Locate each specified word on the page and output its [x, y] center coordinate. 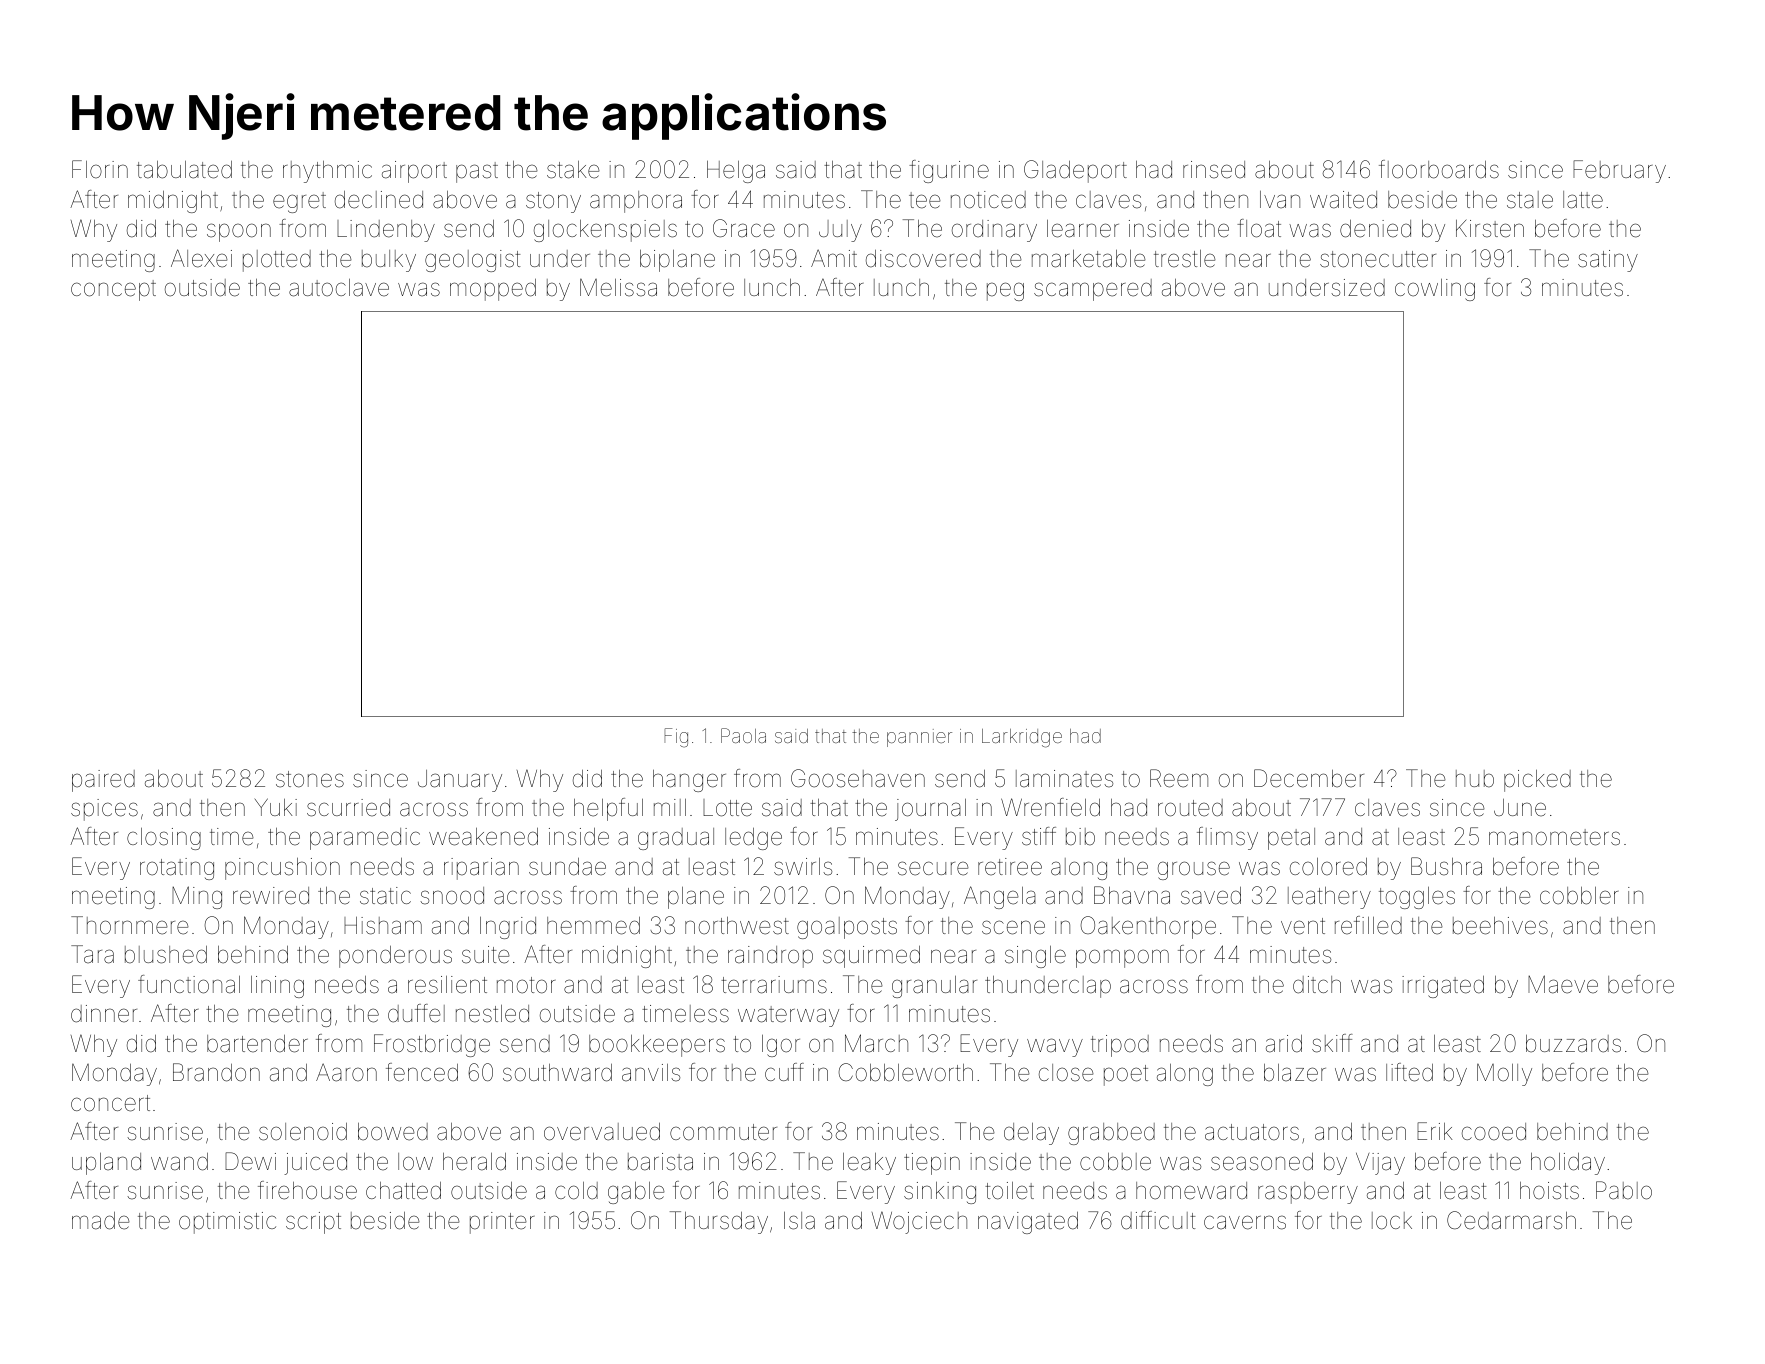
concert [110, 1103]
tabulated [184, 170]
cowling [1435, 290]
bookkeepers [657, 1046]
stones [310, 779]
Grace [744, 228]
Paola [743, 735]
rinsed [1214, 170]
